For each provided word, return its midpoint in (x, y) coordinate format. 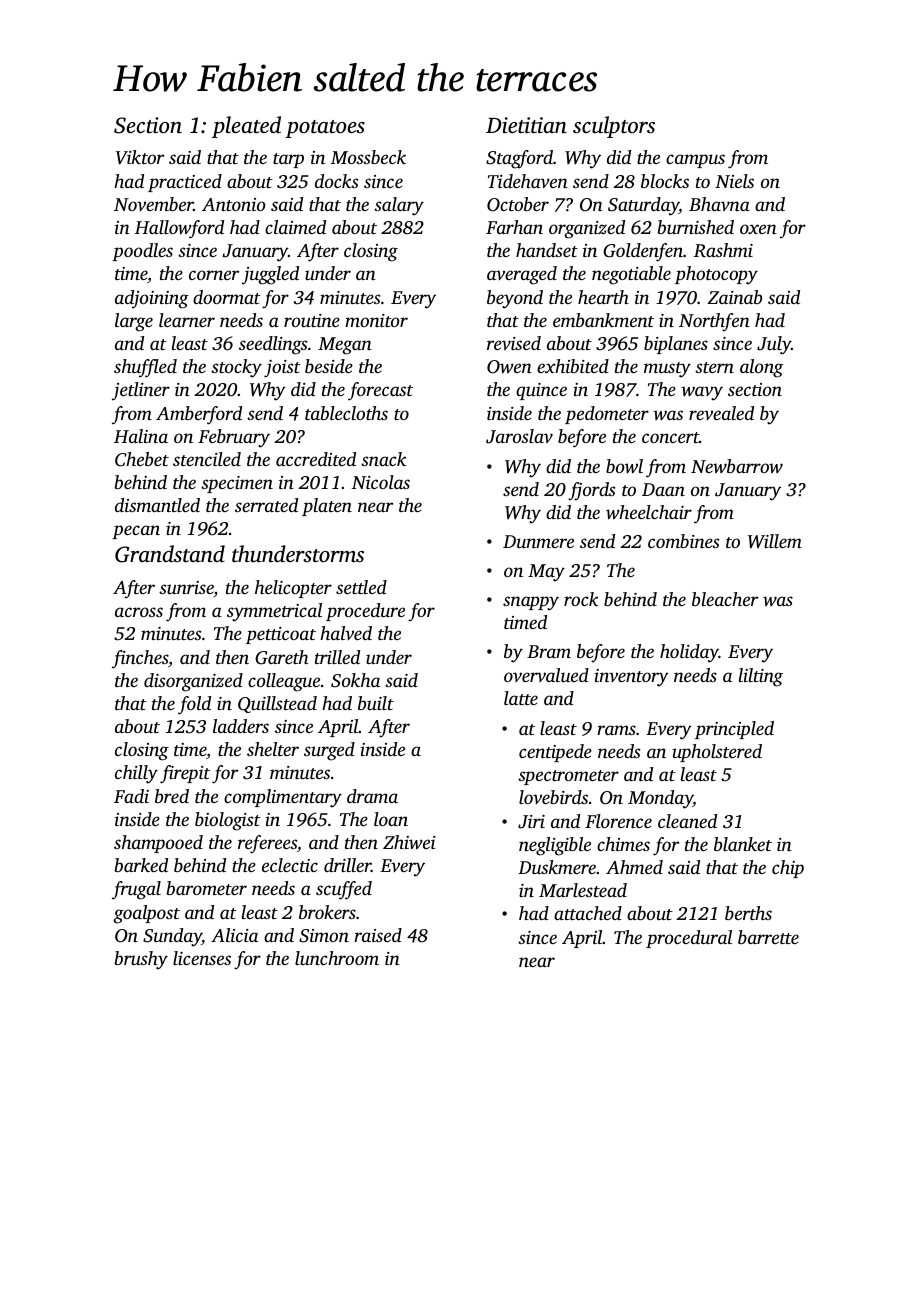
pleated (246, 127)
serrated (266, 505)
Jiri (531, 822)
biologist (228, 821)
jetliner (141, 391)
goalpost (146, 914)
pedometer (607, 415)
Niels (734, 181)
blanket (743, 844)
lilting (761, 677)
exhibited (573, 366)
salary (399, 206)
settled (361, 587)
